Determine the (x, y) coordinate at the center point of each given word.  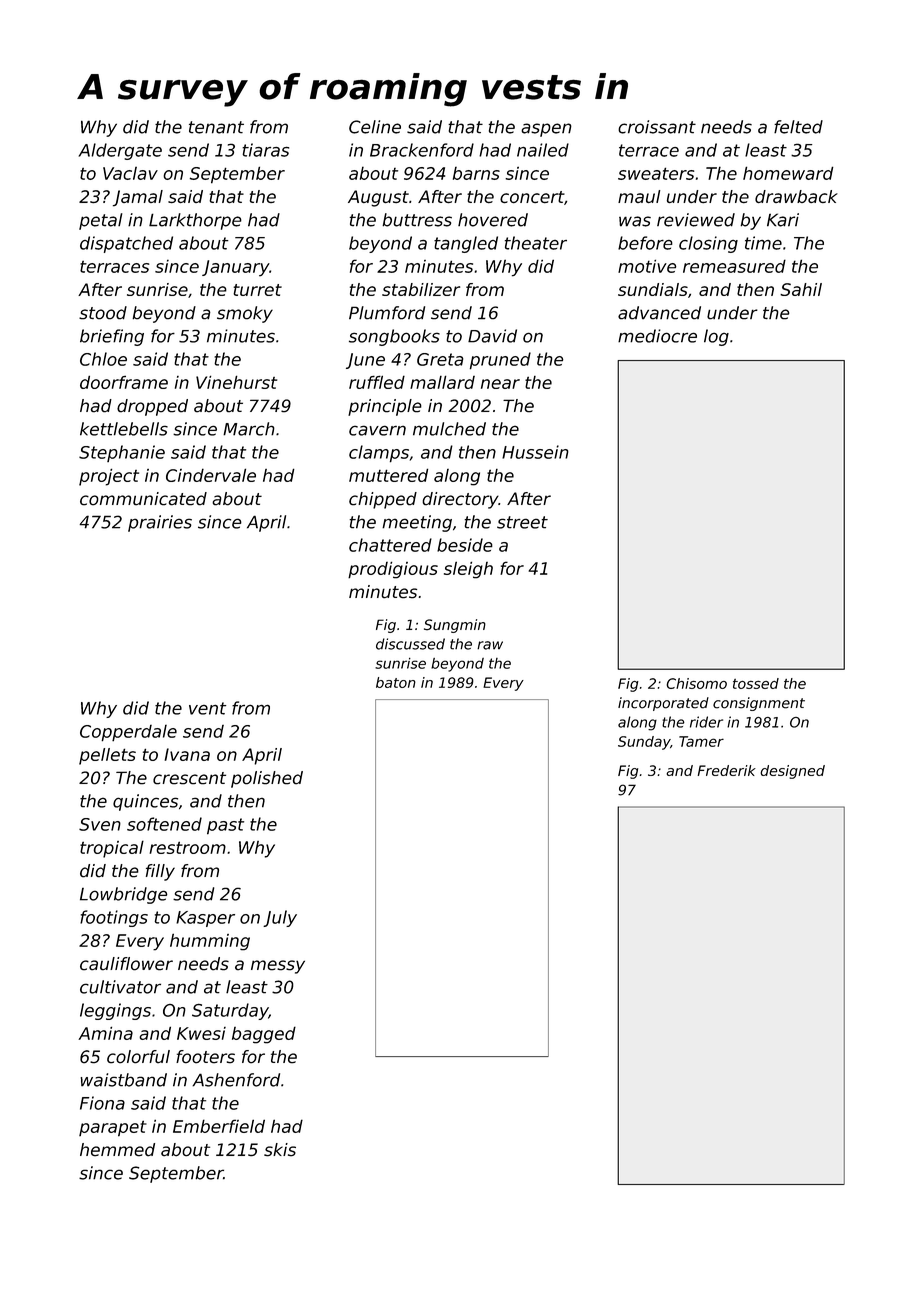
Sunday (644, 743)
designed (792, 772)
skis (280, 1150)
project (109, 477)
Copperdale (128, 733)
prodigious (393, 570)
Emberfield (219, 1126)
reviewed (696, 220)
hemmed (117, 1150)
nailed (543, 150)
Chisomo (696, 683)
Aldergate (120, 151)
